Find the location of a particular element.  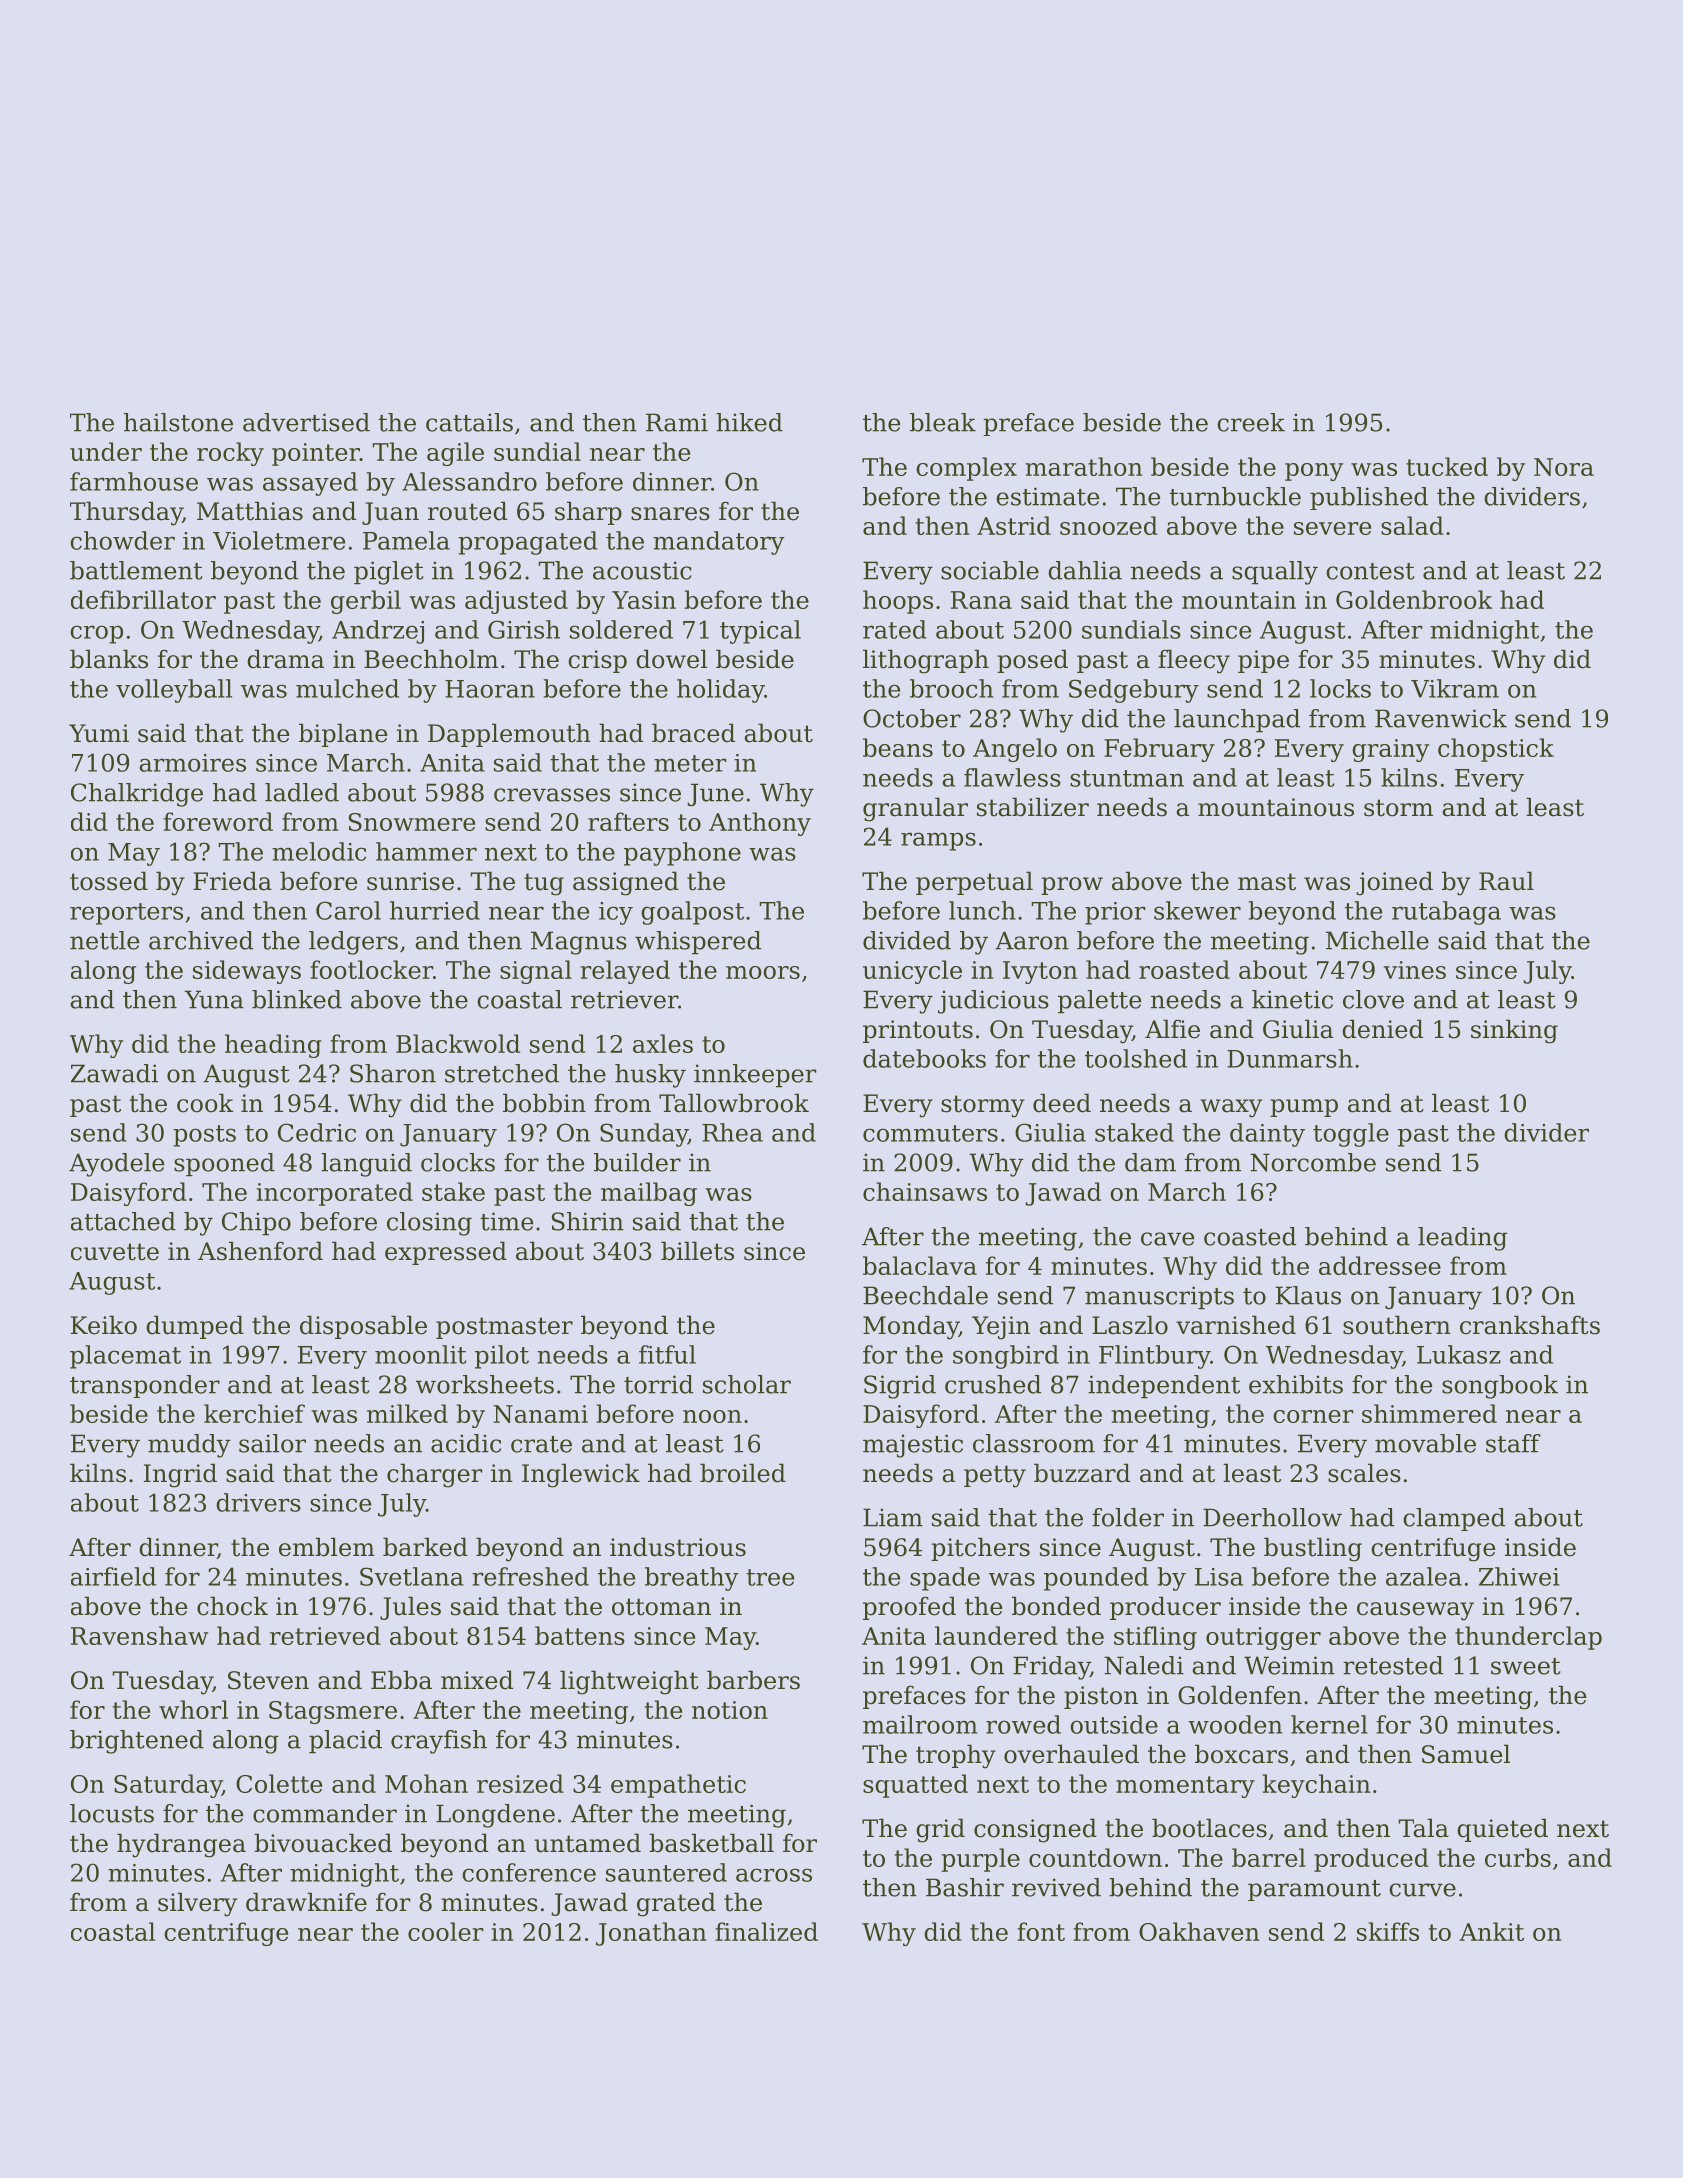

Goldenbrook is located at coordinates (1414, 599).
